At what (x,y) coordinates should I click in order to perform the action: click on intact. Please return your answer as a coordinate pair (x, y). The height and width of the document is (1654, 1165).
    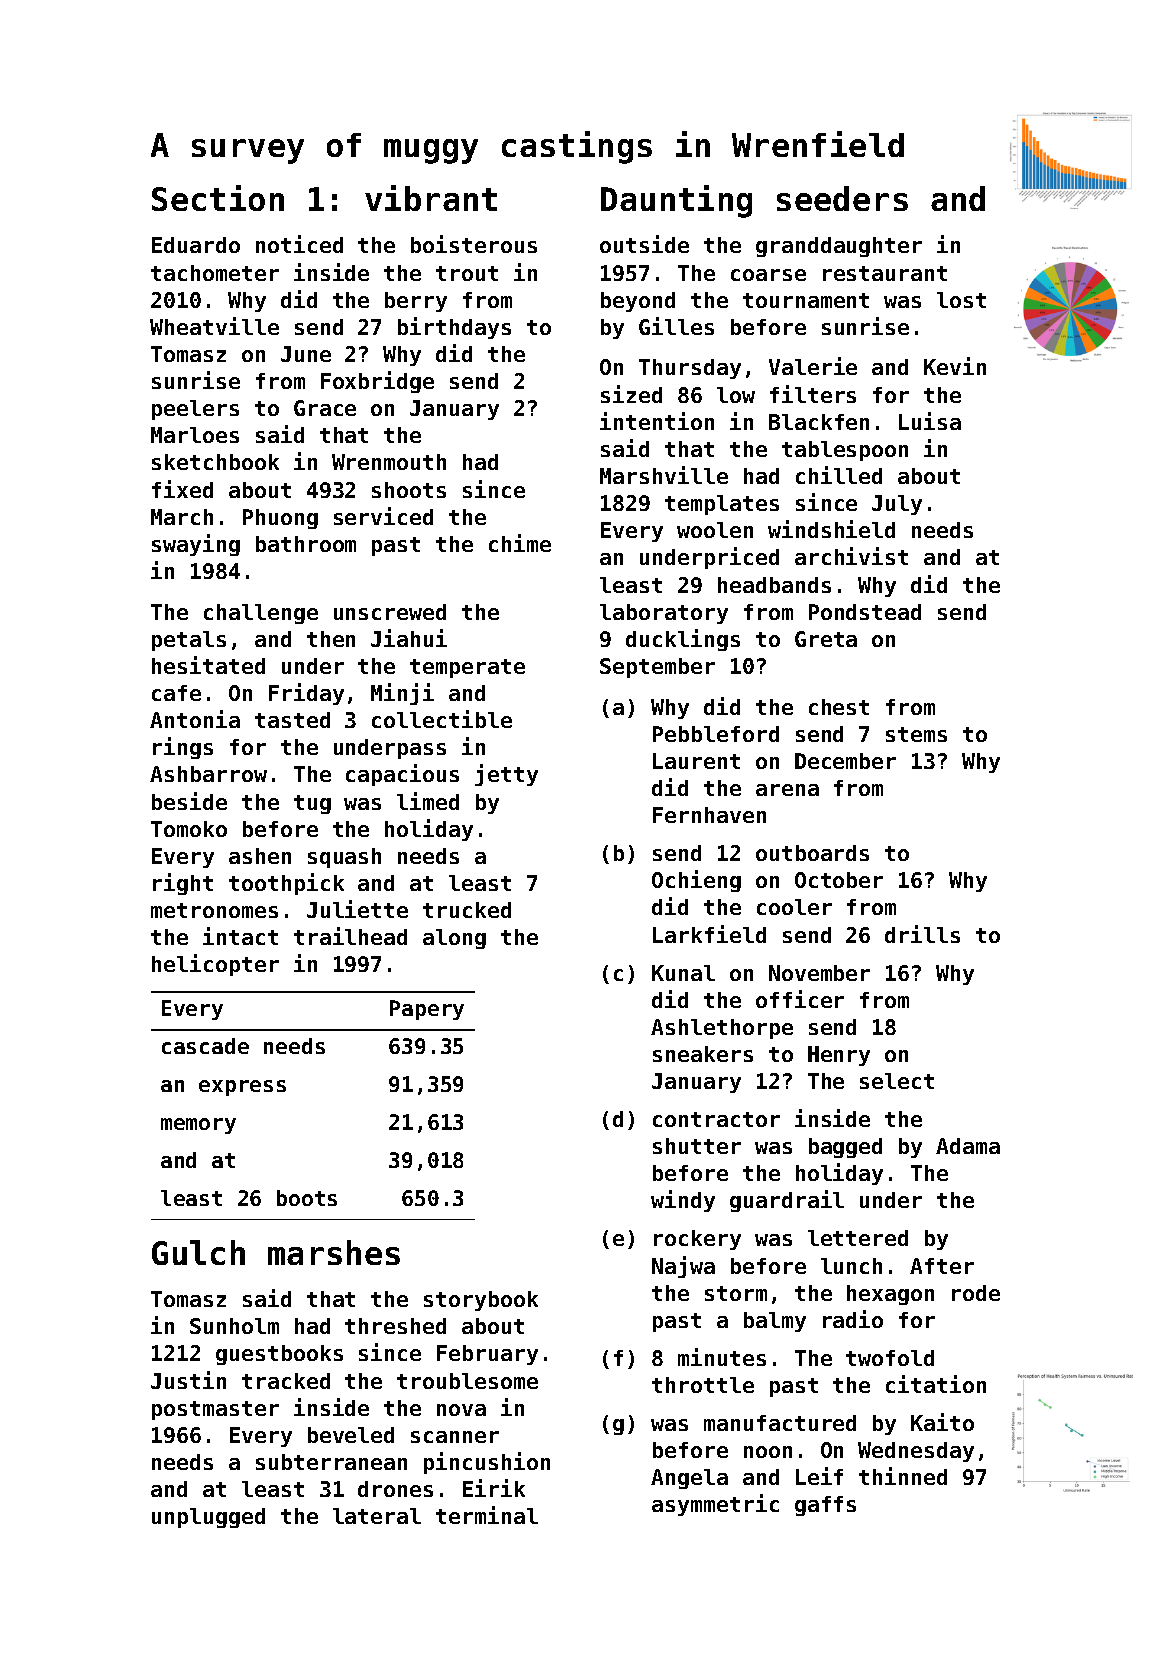
    Looking at the image, I should click on (240, 936).
